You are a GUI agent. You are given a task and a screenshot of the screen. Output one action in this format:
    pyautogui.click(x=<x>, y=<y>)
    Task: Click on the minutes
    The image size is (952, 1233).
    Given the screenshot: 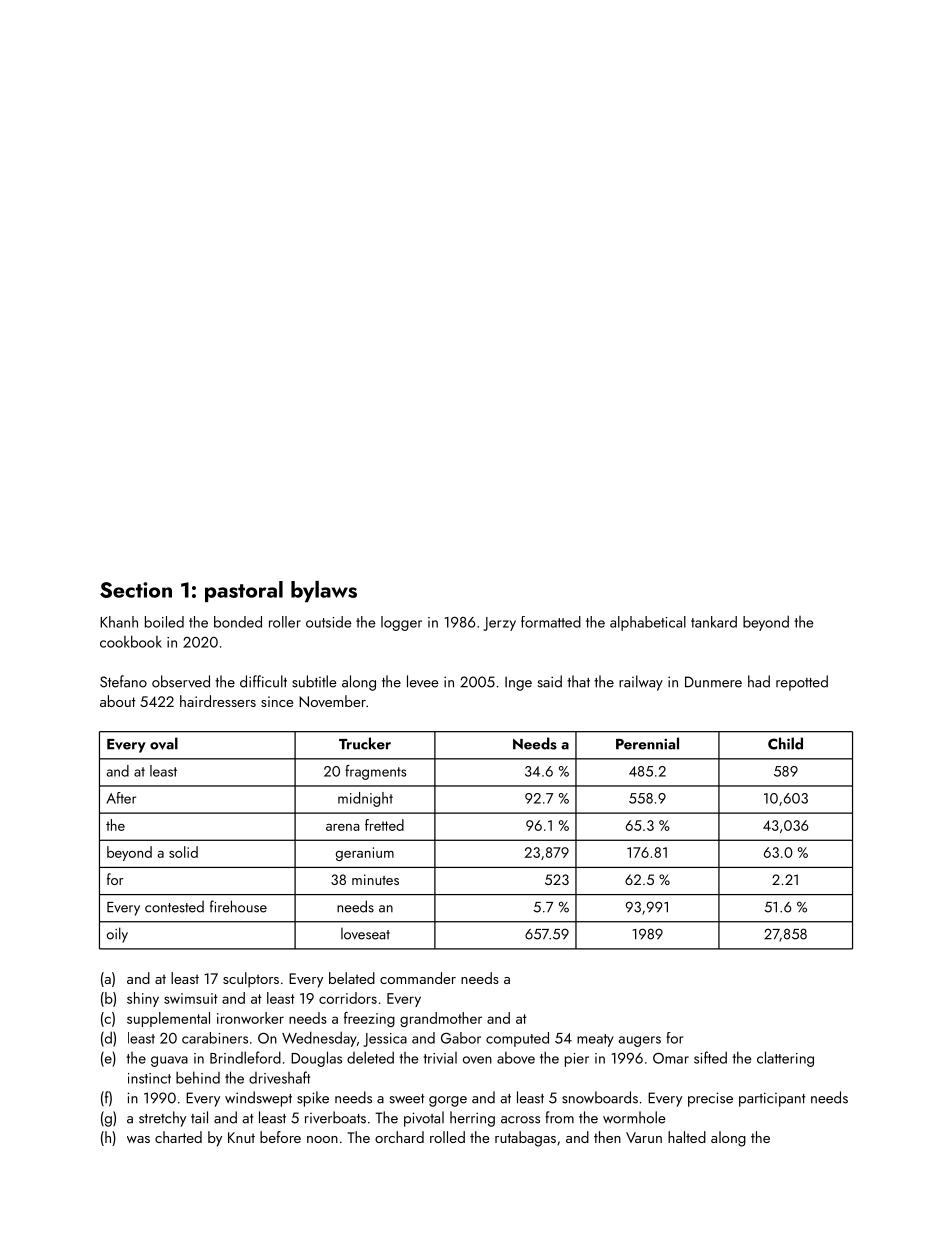 What is the action you would take?
    pyautogui.click(x=375, y=879)
